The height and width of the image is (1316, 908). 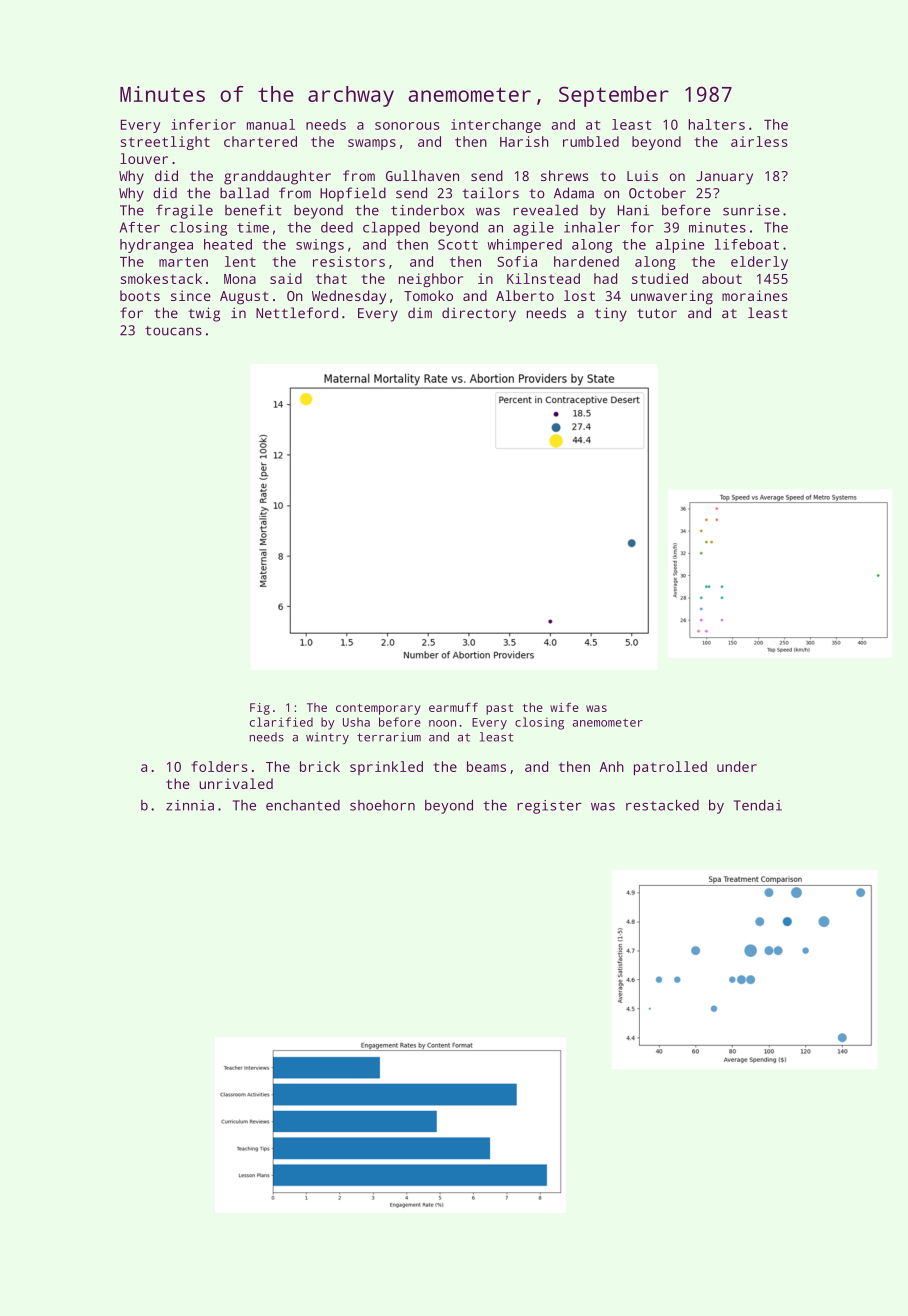 What do you see at coordinates (219, 766) in the image?
I see `folders` at bounding box center [219, 766].
